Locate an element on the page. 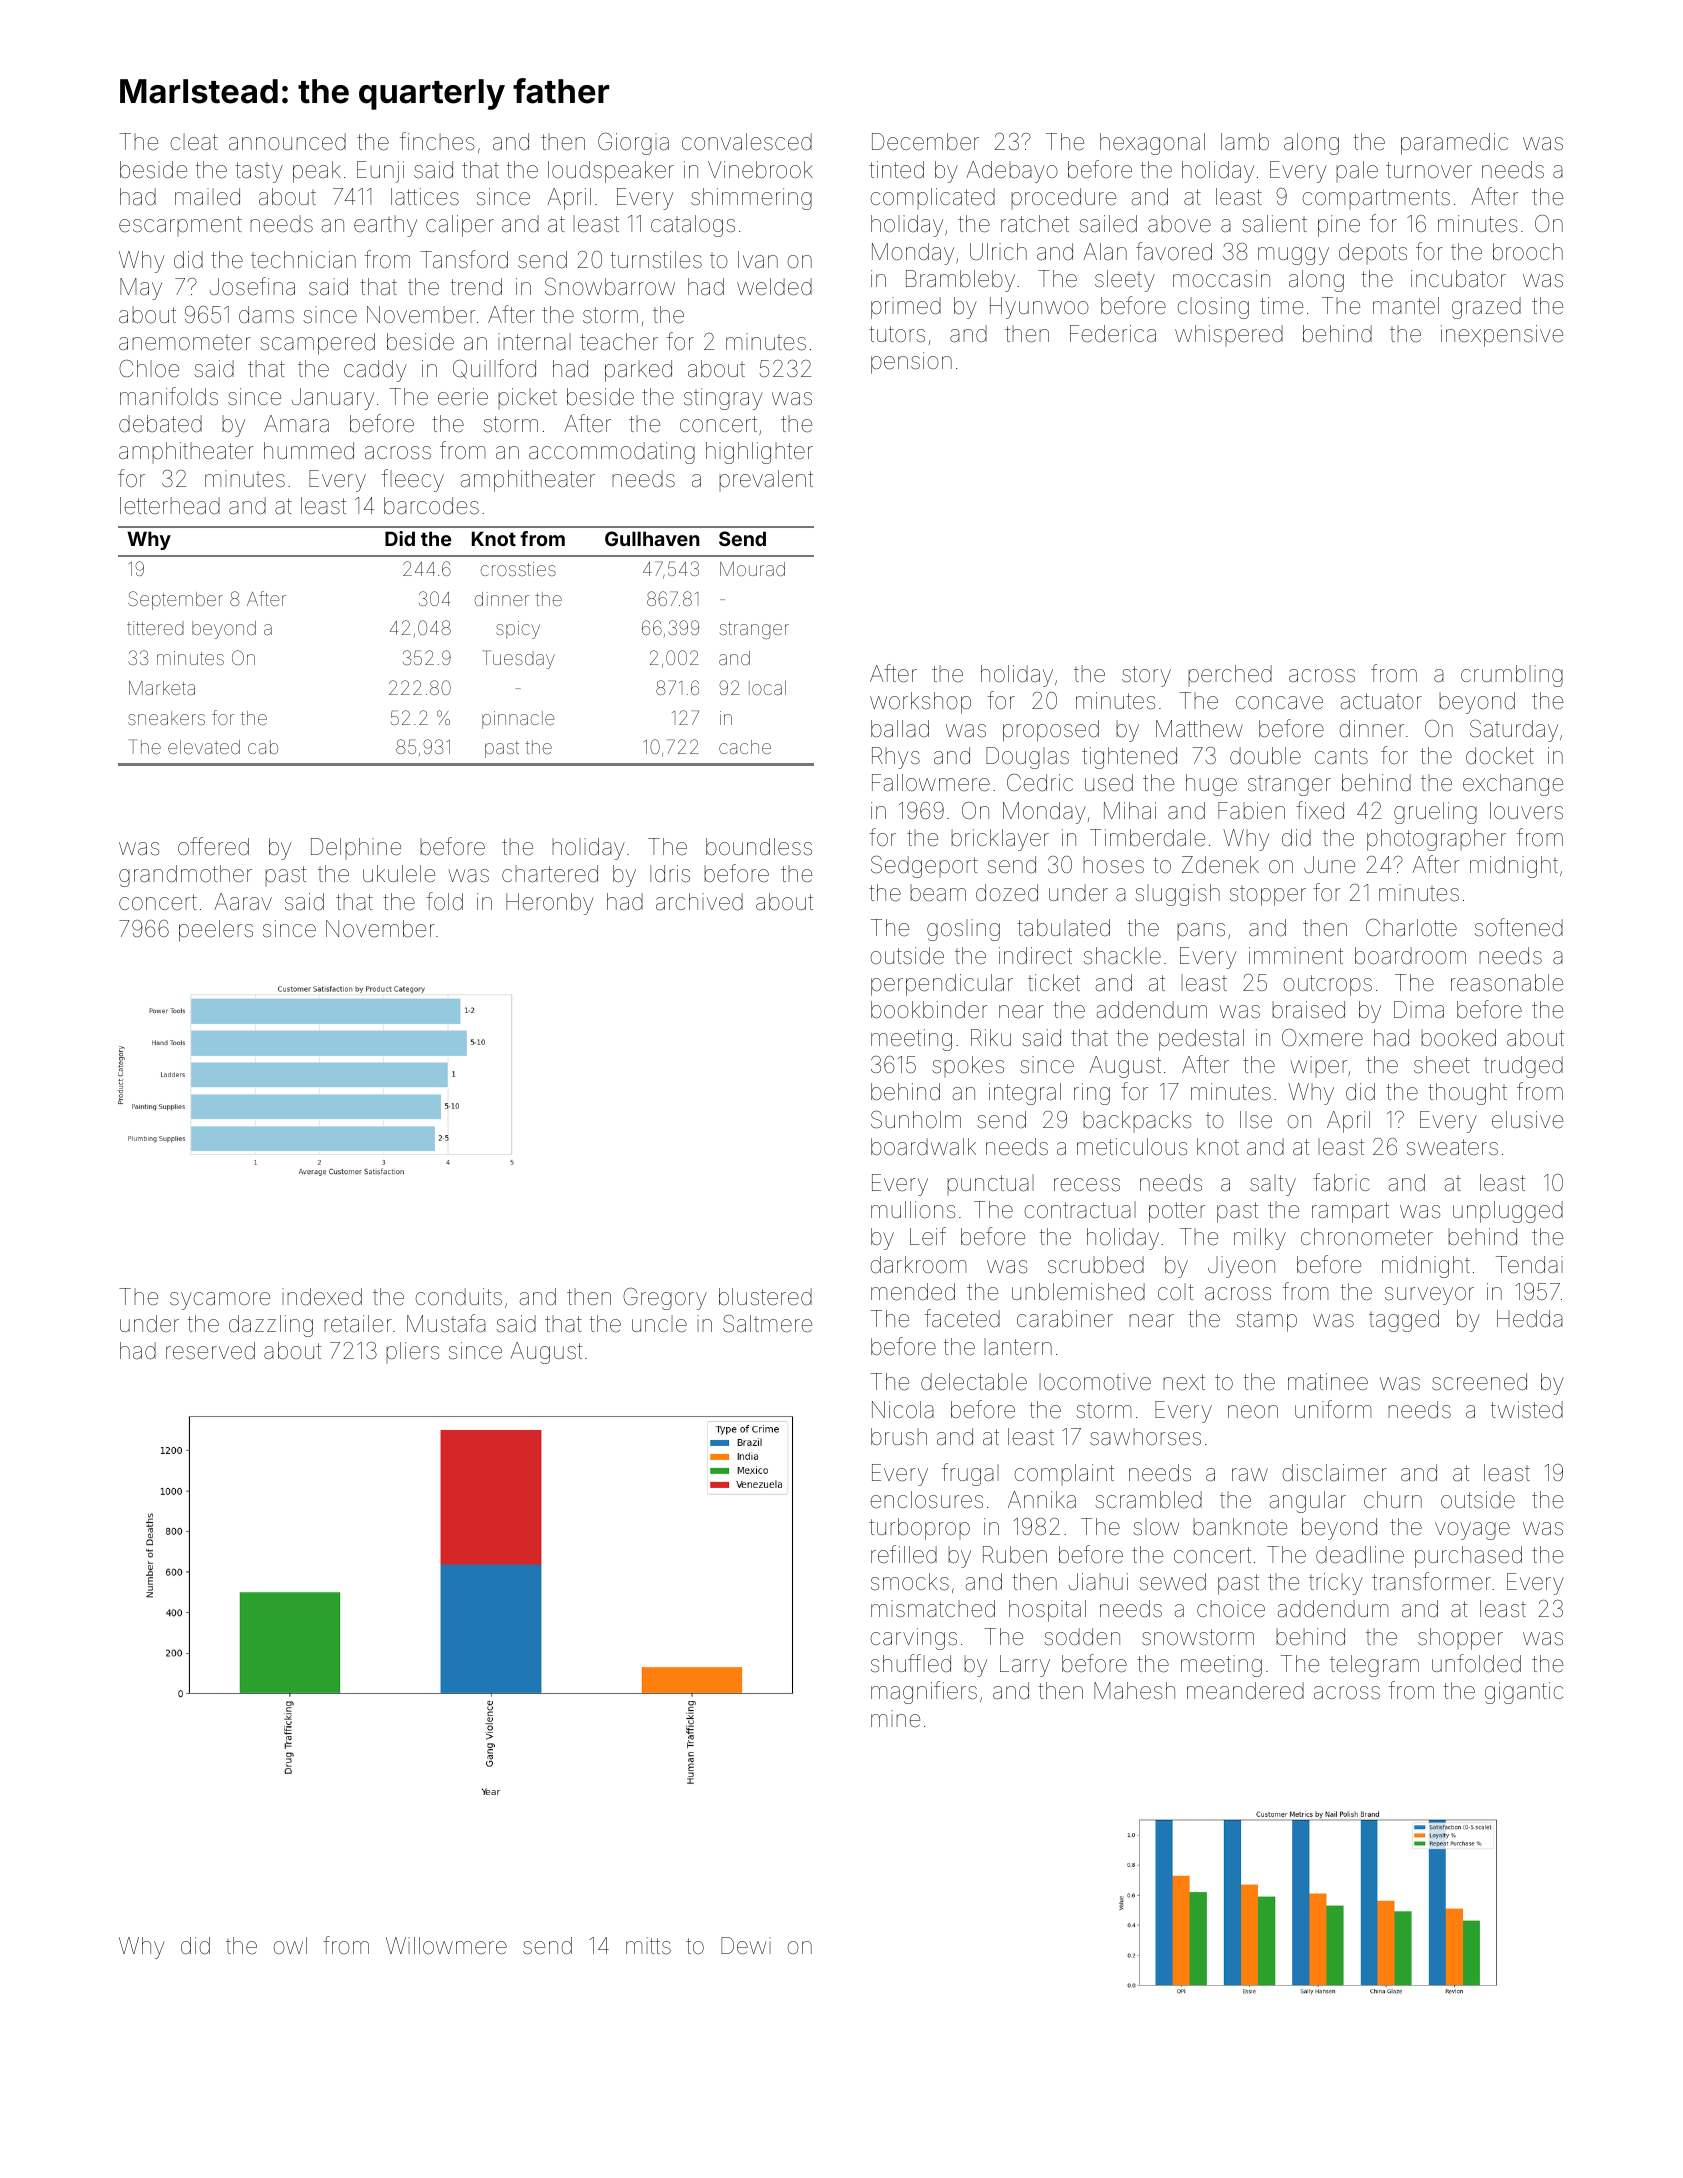  Dewi is located at coordinates (746, 1946).
